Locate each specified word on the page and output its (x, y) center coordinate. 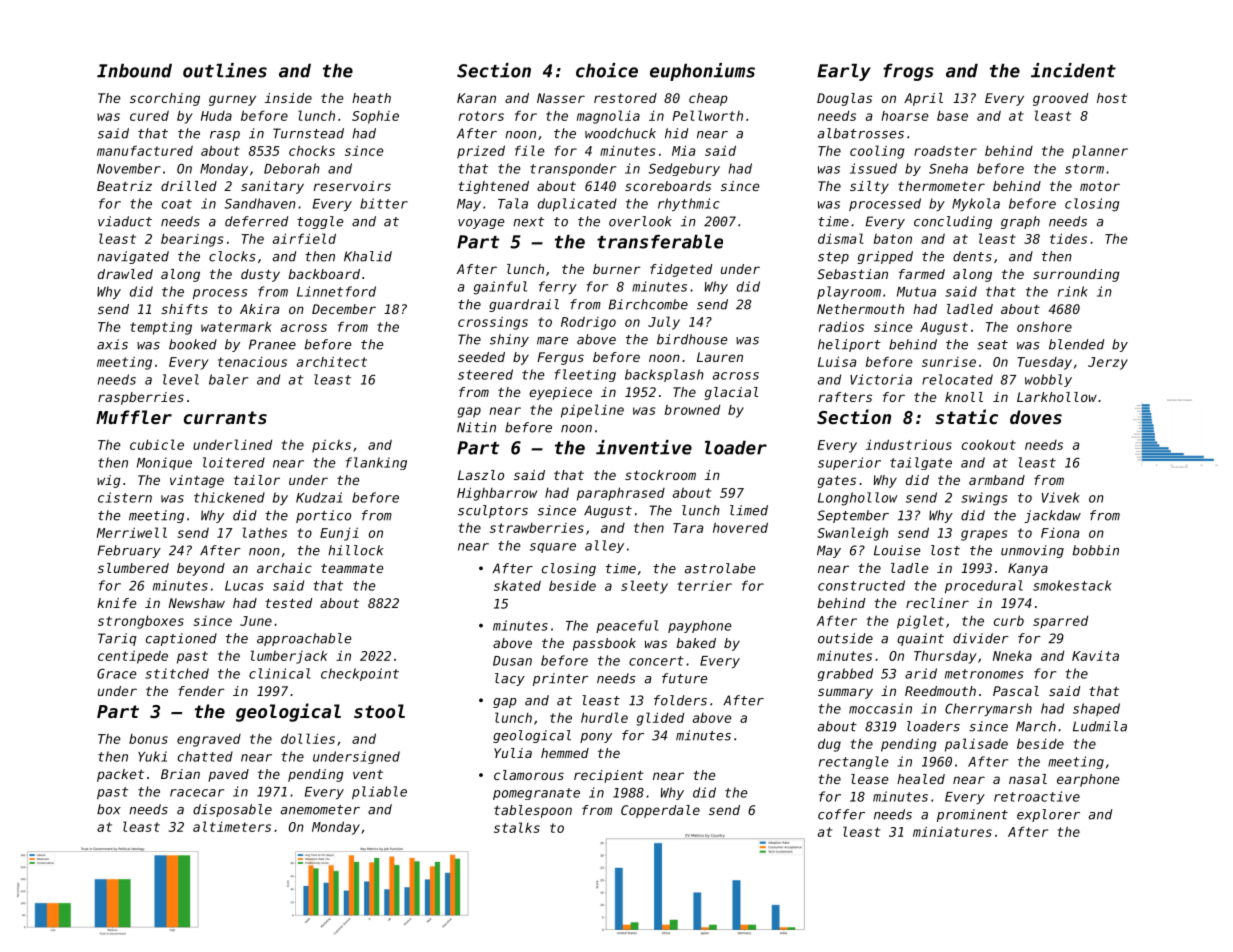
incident (1073, 70)
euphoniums (702, 72)
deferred (256, 221)
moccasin (880, 708)
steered (485, 374)
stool (379, 711)
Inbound (134, 71)
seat (992, 345)
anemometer (320, 810)
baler (228, 379)
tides (1068, 238)
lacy (510, 679)
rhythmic (689, 204)
